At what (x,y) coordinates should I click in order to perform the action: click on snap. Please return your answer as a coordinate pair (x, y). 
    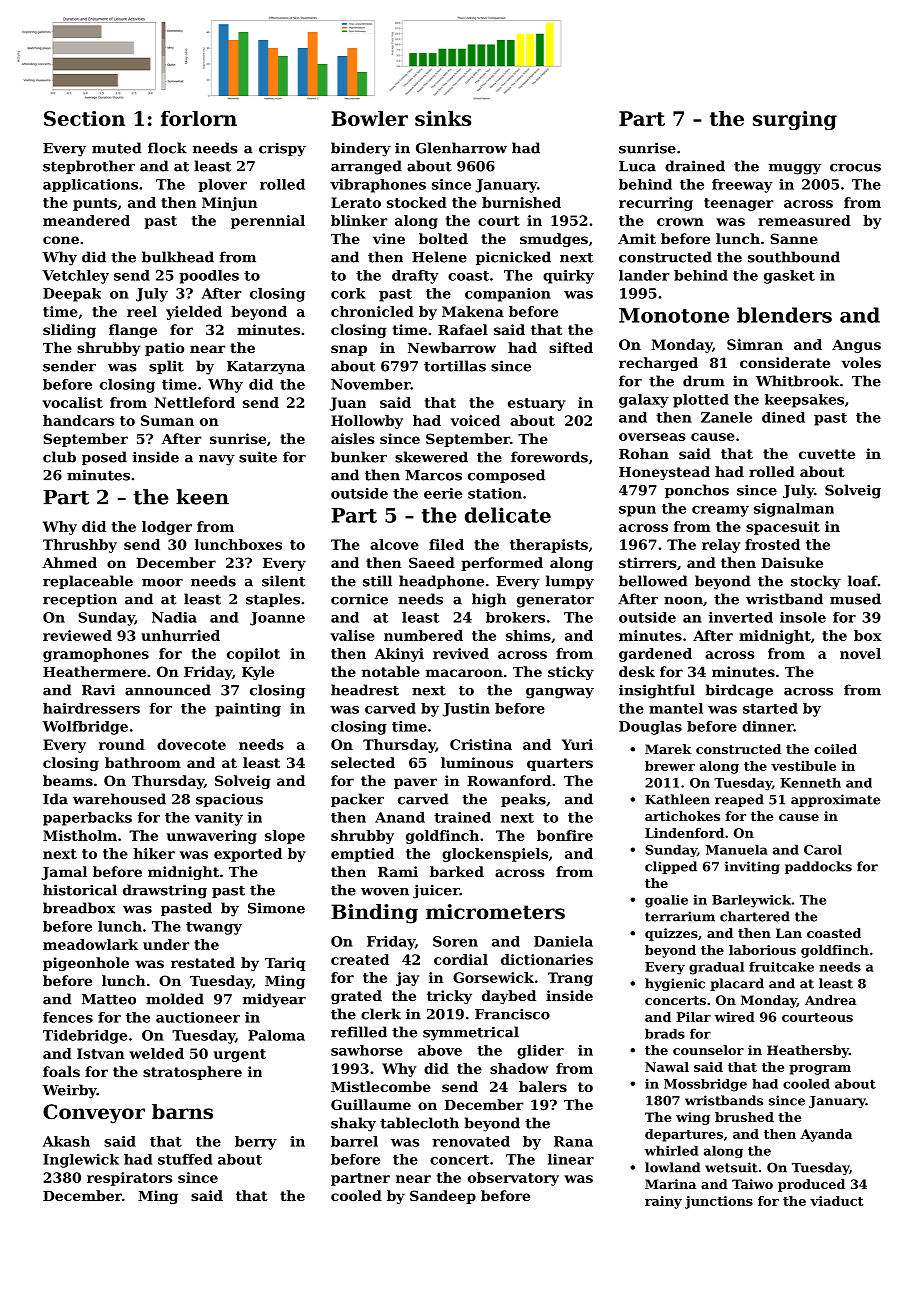
    Looking at the image, I should click on (349, 350).
